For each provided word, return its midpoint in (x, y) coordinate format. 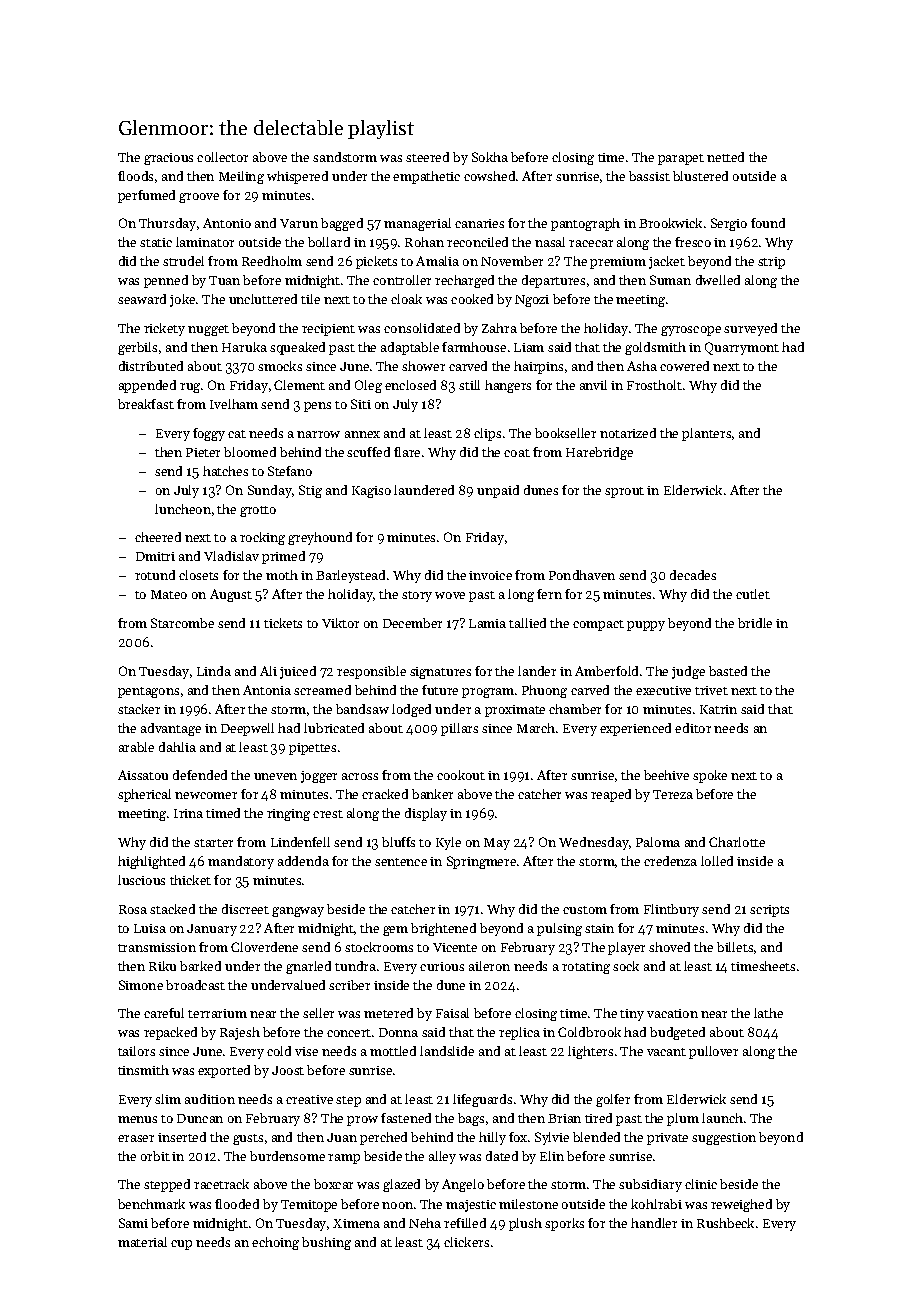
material (142, 1242)
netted (725, 157)
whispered (297, 177)
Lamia (487, 623)
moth (282, 575)
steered (427, 157)
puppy (646, 626)
